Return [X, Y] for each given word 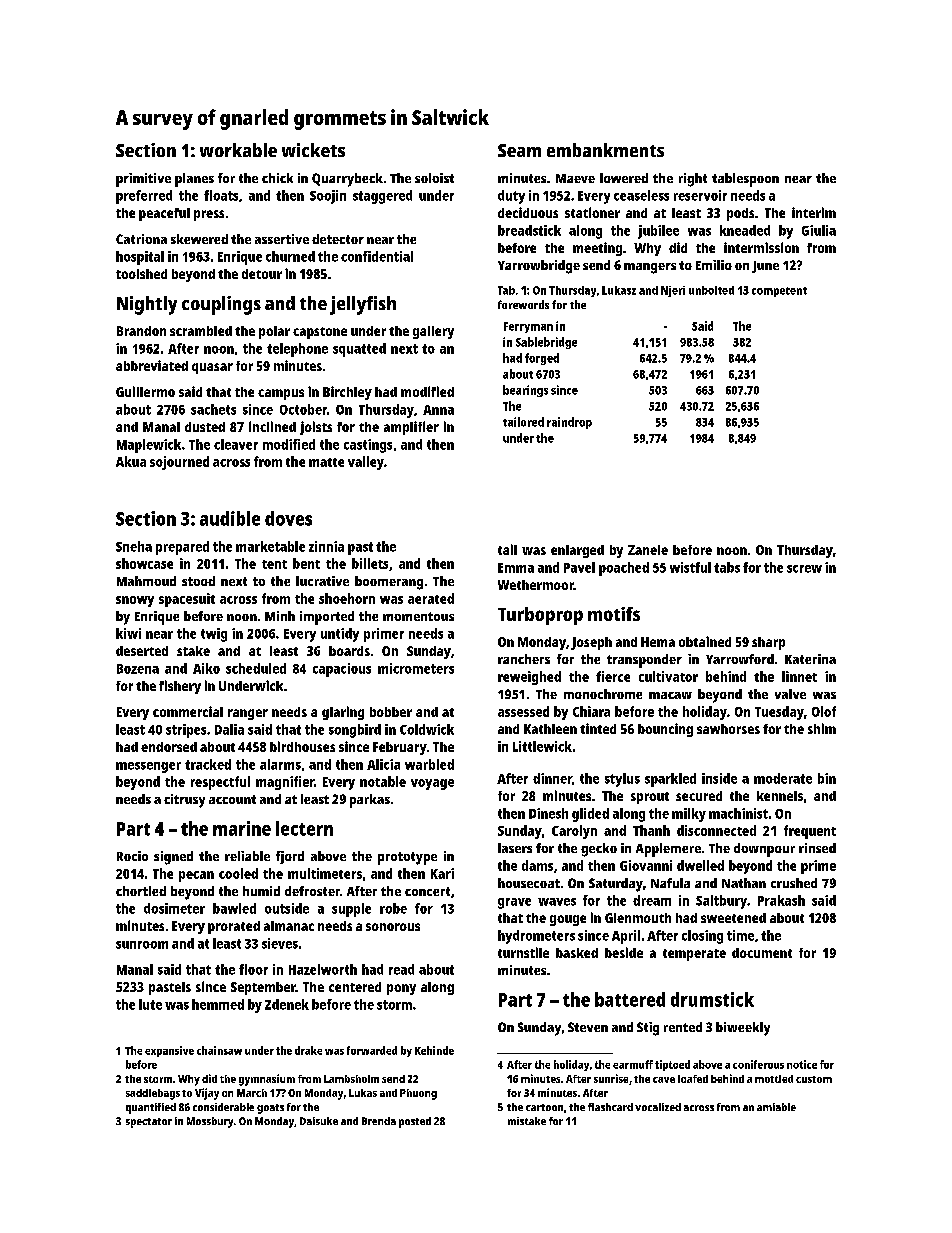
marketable [270, 546]
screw [804, 569]
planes [194, 180]
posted [415, 1122]
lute [150, 1004]
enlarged [577, 551]
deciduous [528, 212]
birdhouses [302, 746]
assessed [523, 711]
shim [822, 728]
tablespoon [745, 180]
